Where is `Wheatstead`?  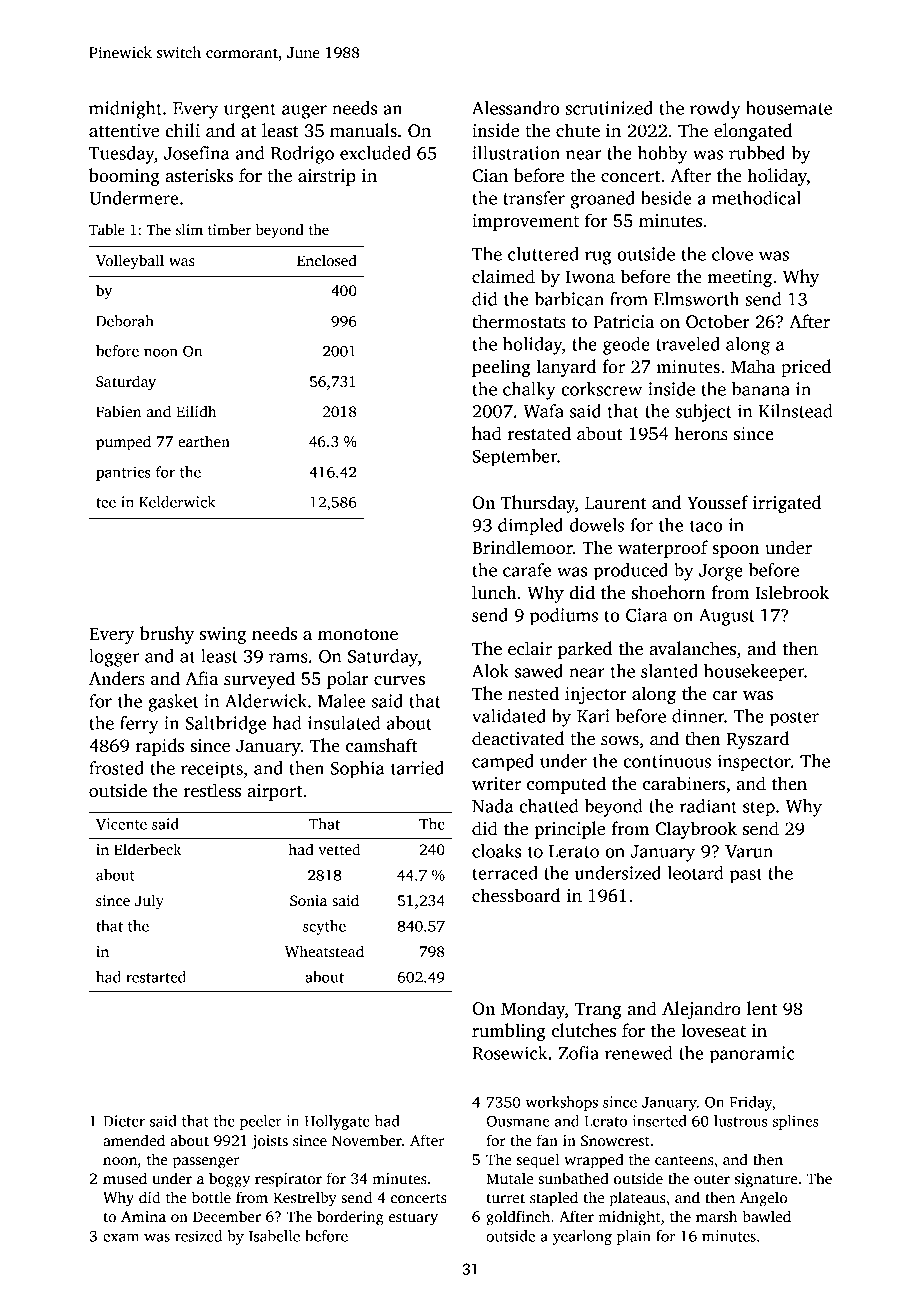 Wheatstead is located at coordinates (324, 951).
